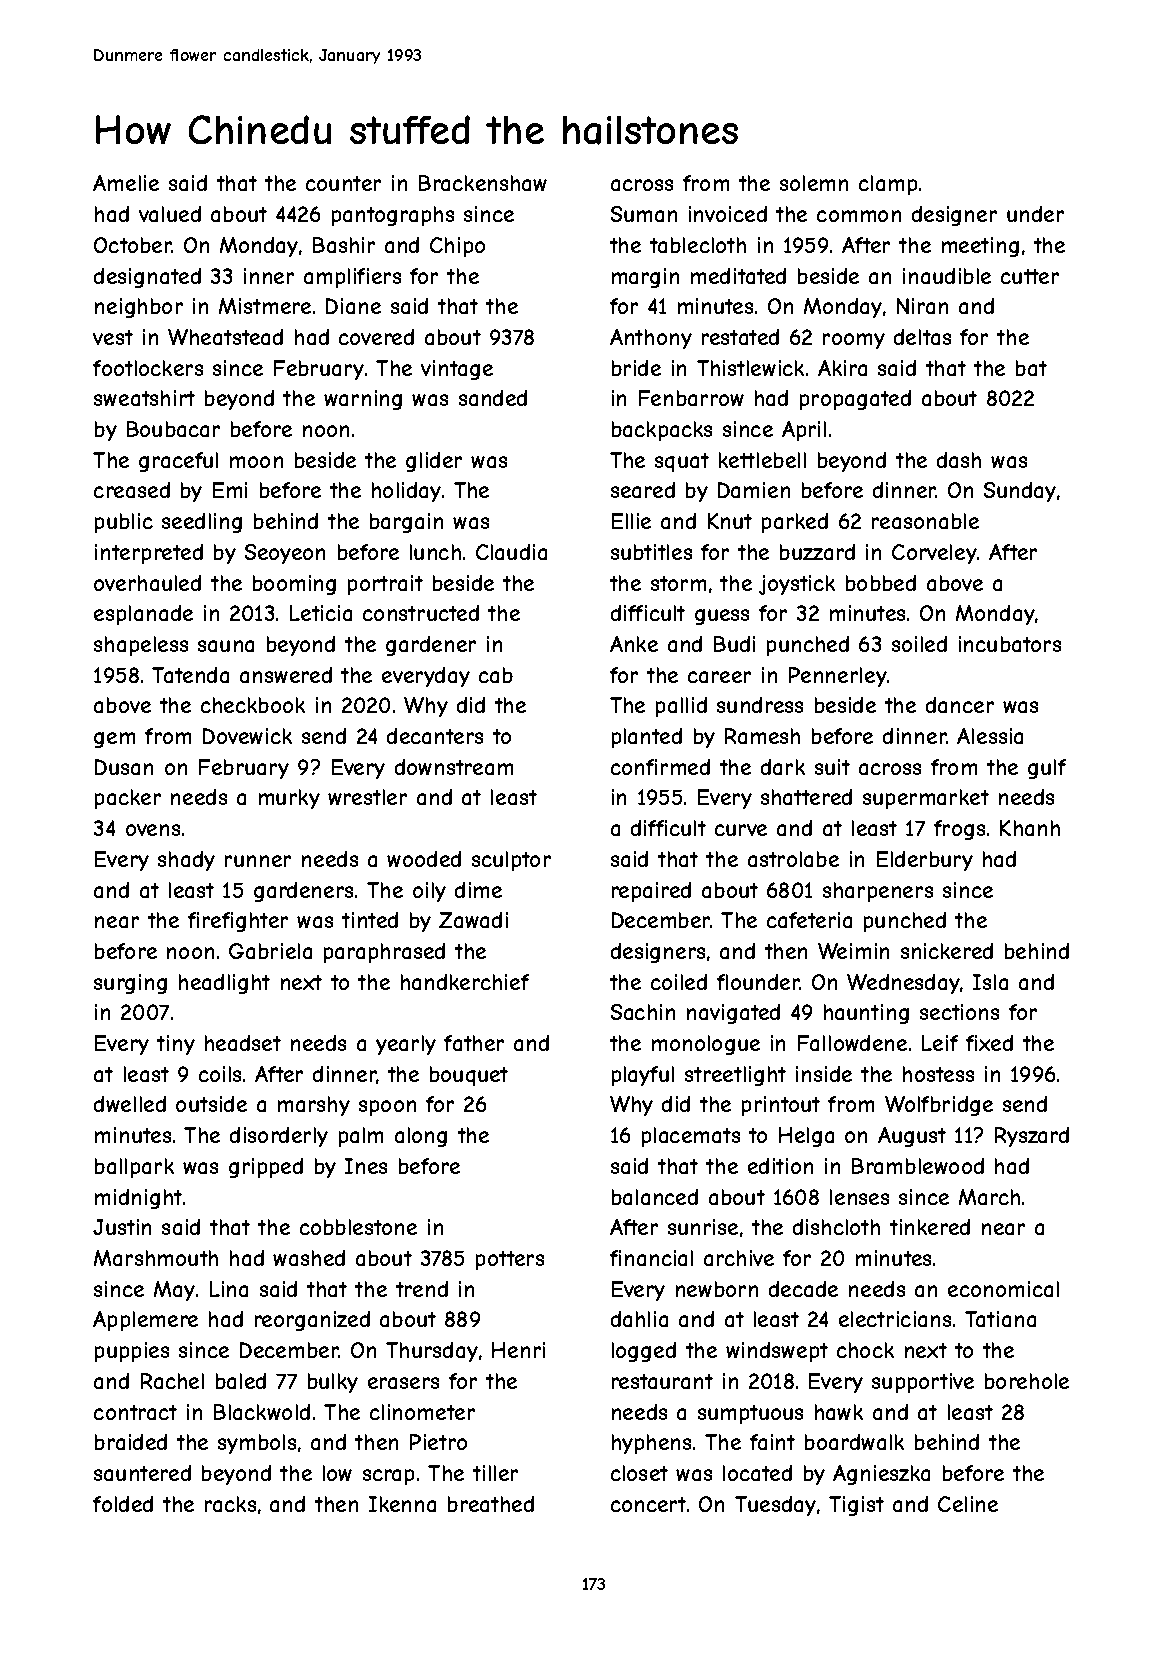  Describe the element at coordinates (147, 583) in the page. I see `overhauled` at that location.
